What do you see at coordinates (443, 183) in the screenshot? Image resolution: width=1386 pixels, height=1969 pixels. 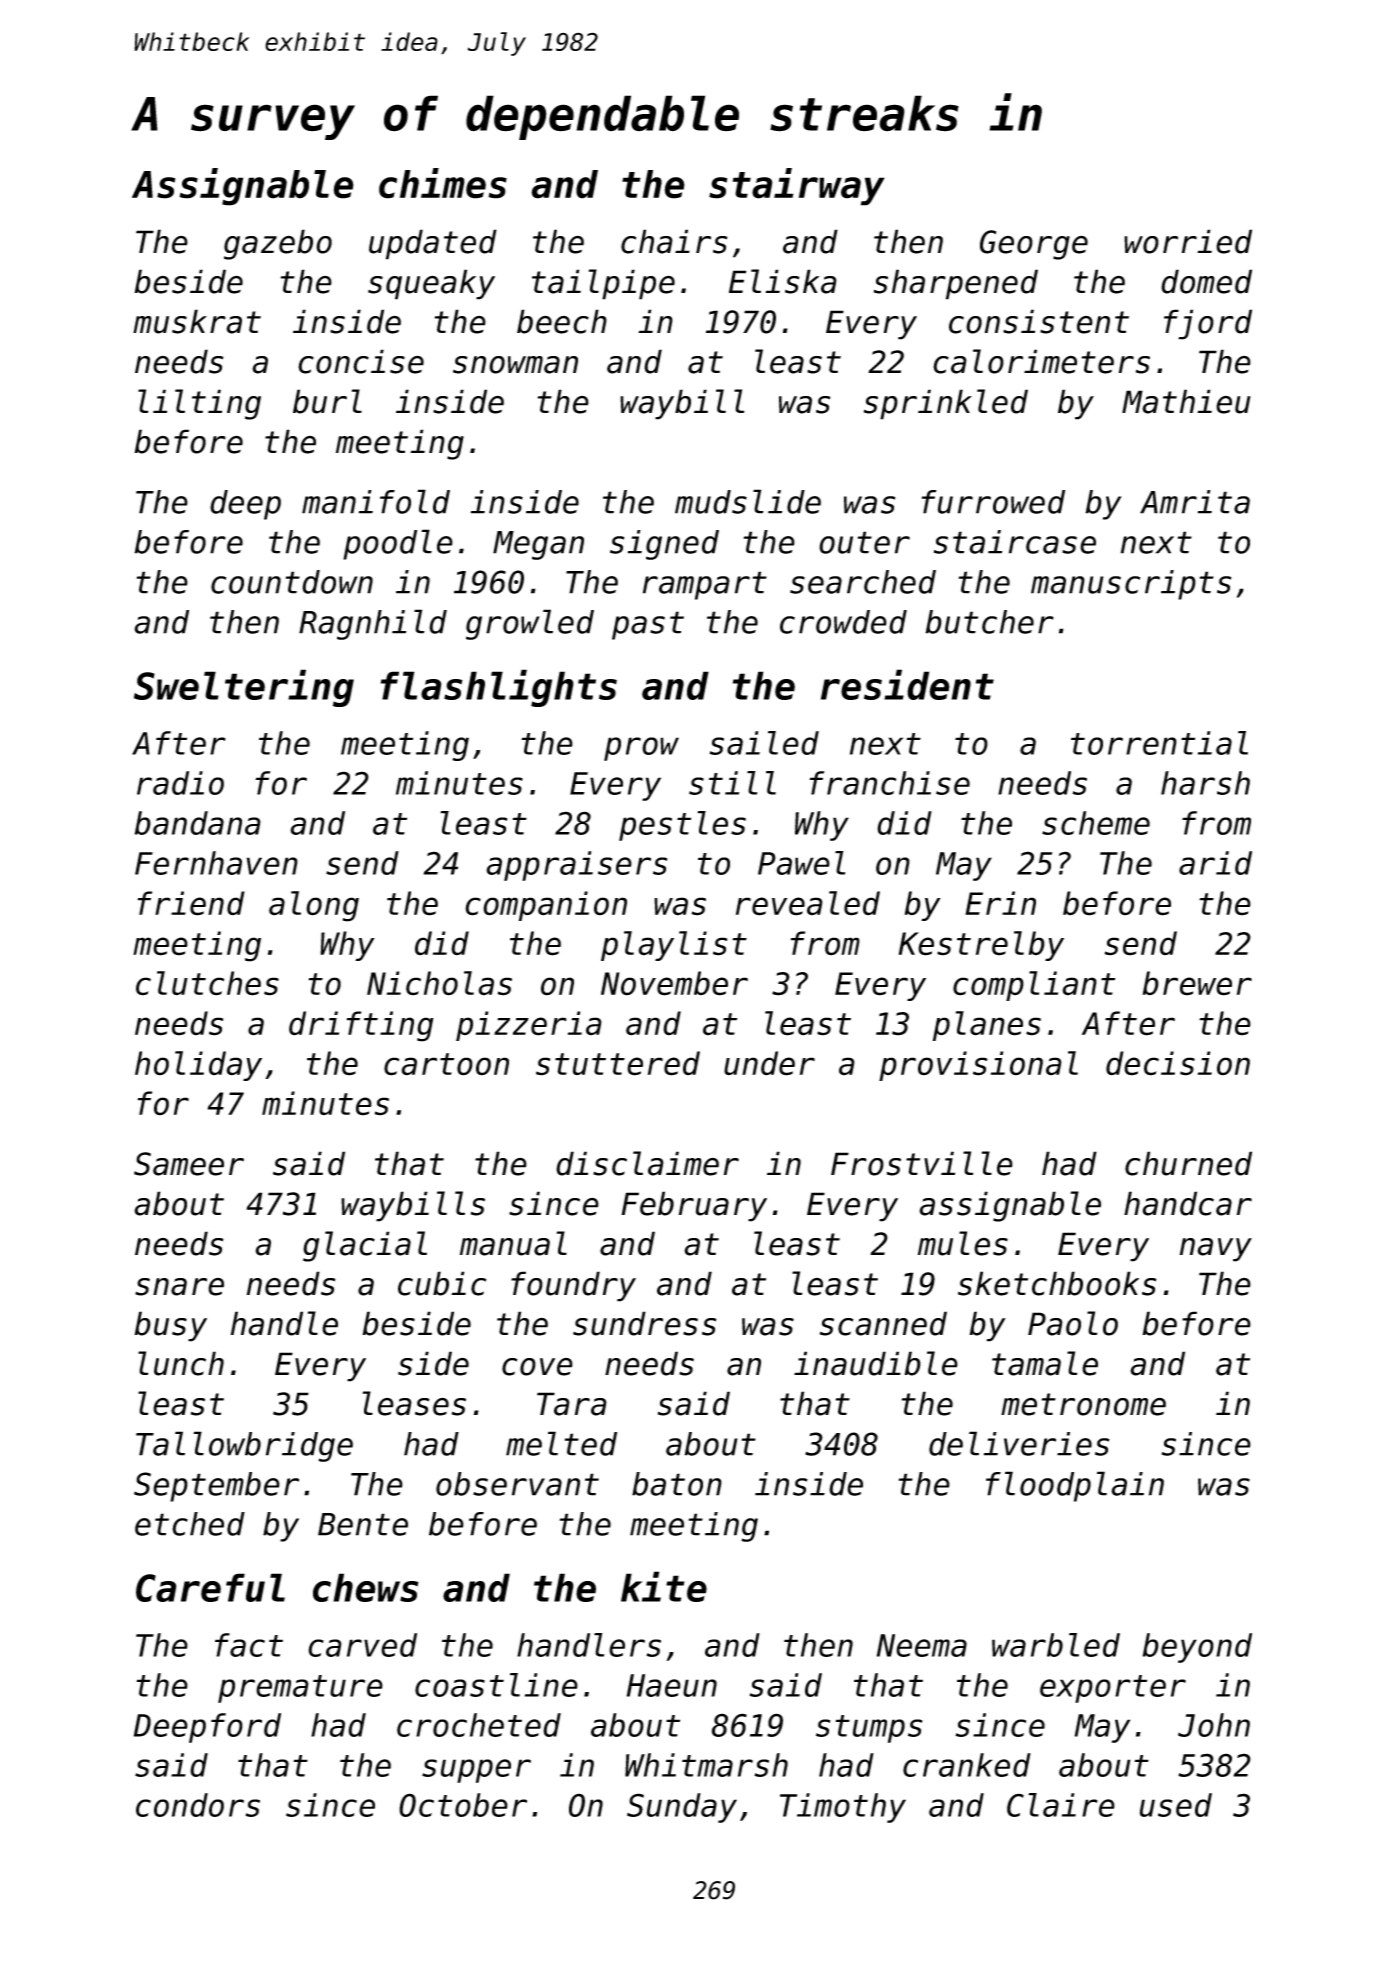 I see `chimes` at bounding box center [443, 183].
